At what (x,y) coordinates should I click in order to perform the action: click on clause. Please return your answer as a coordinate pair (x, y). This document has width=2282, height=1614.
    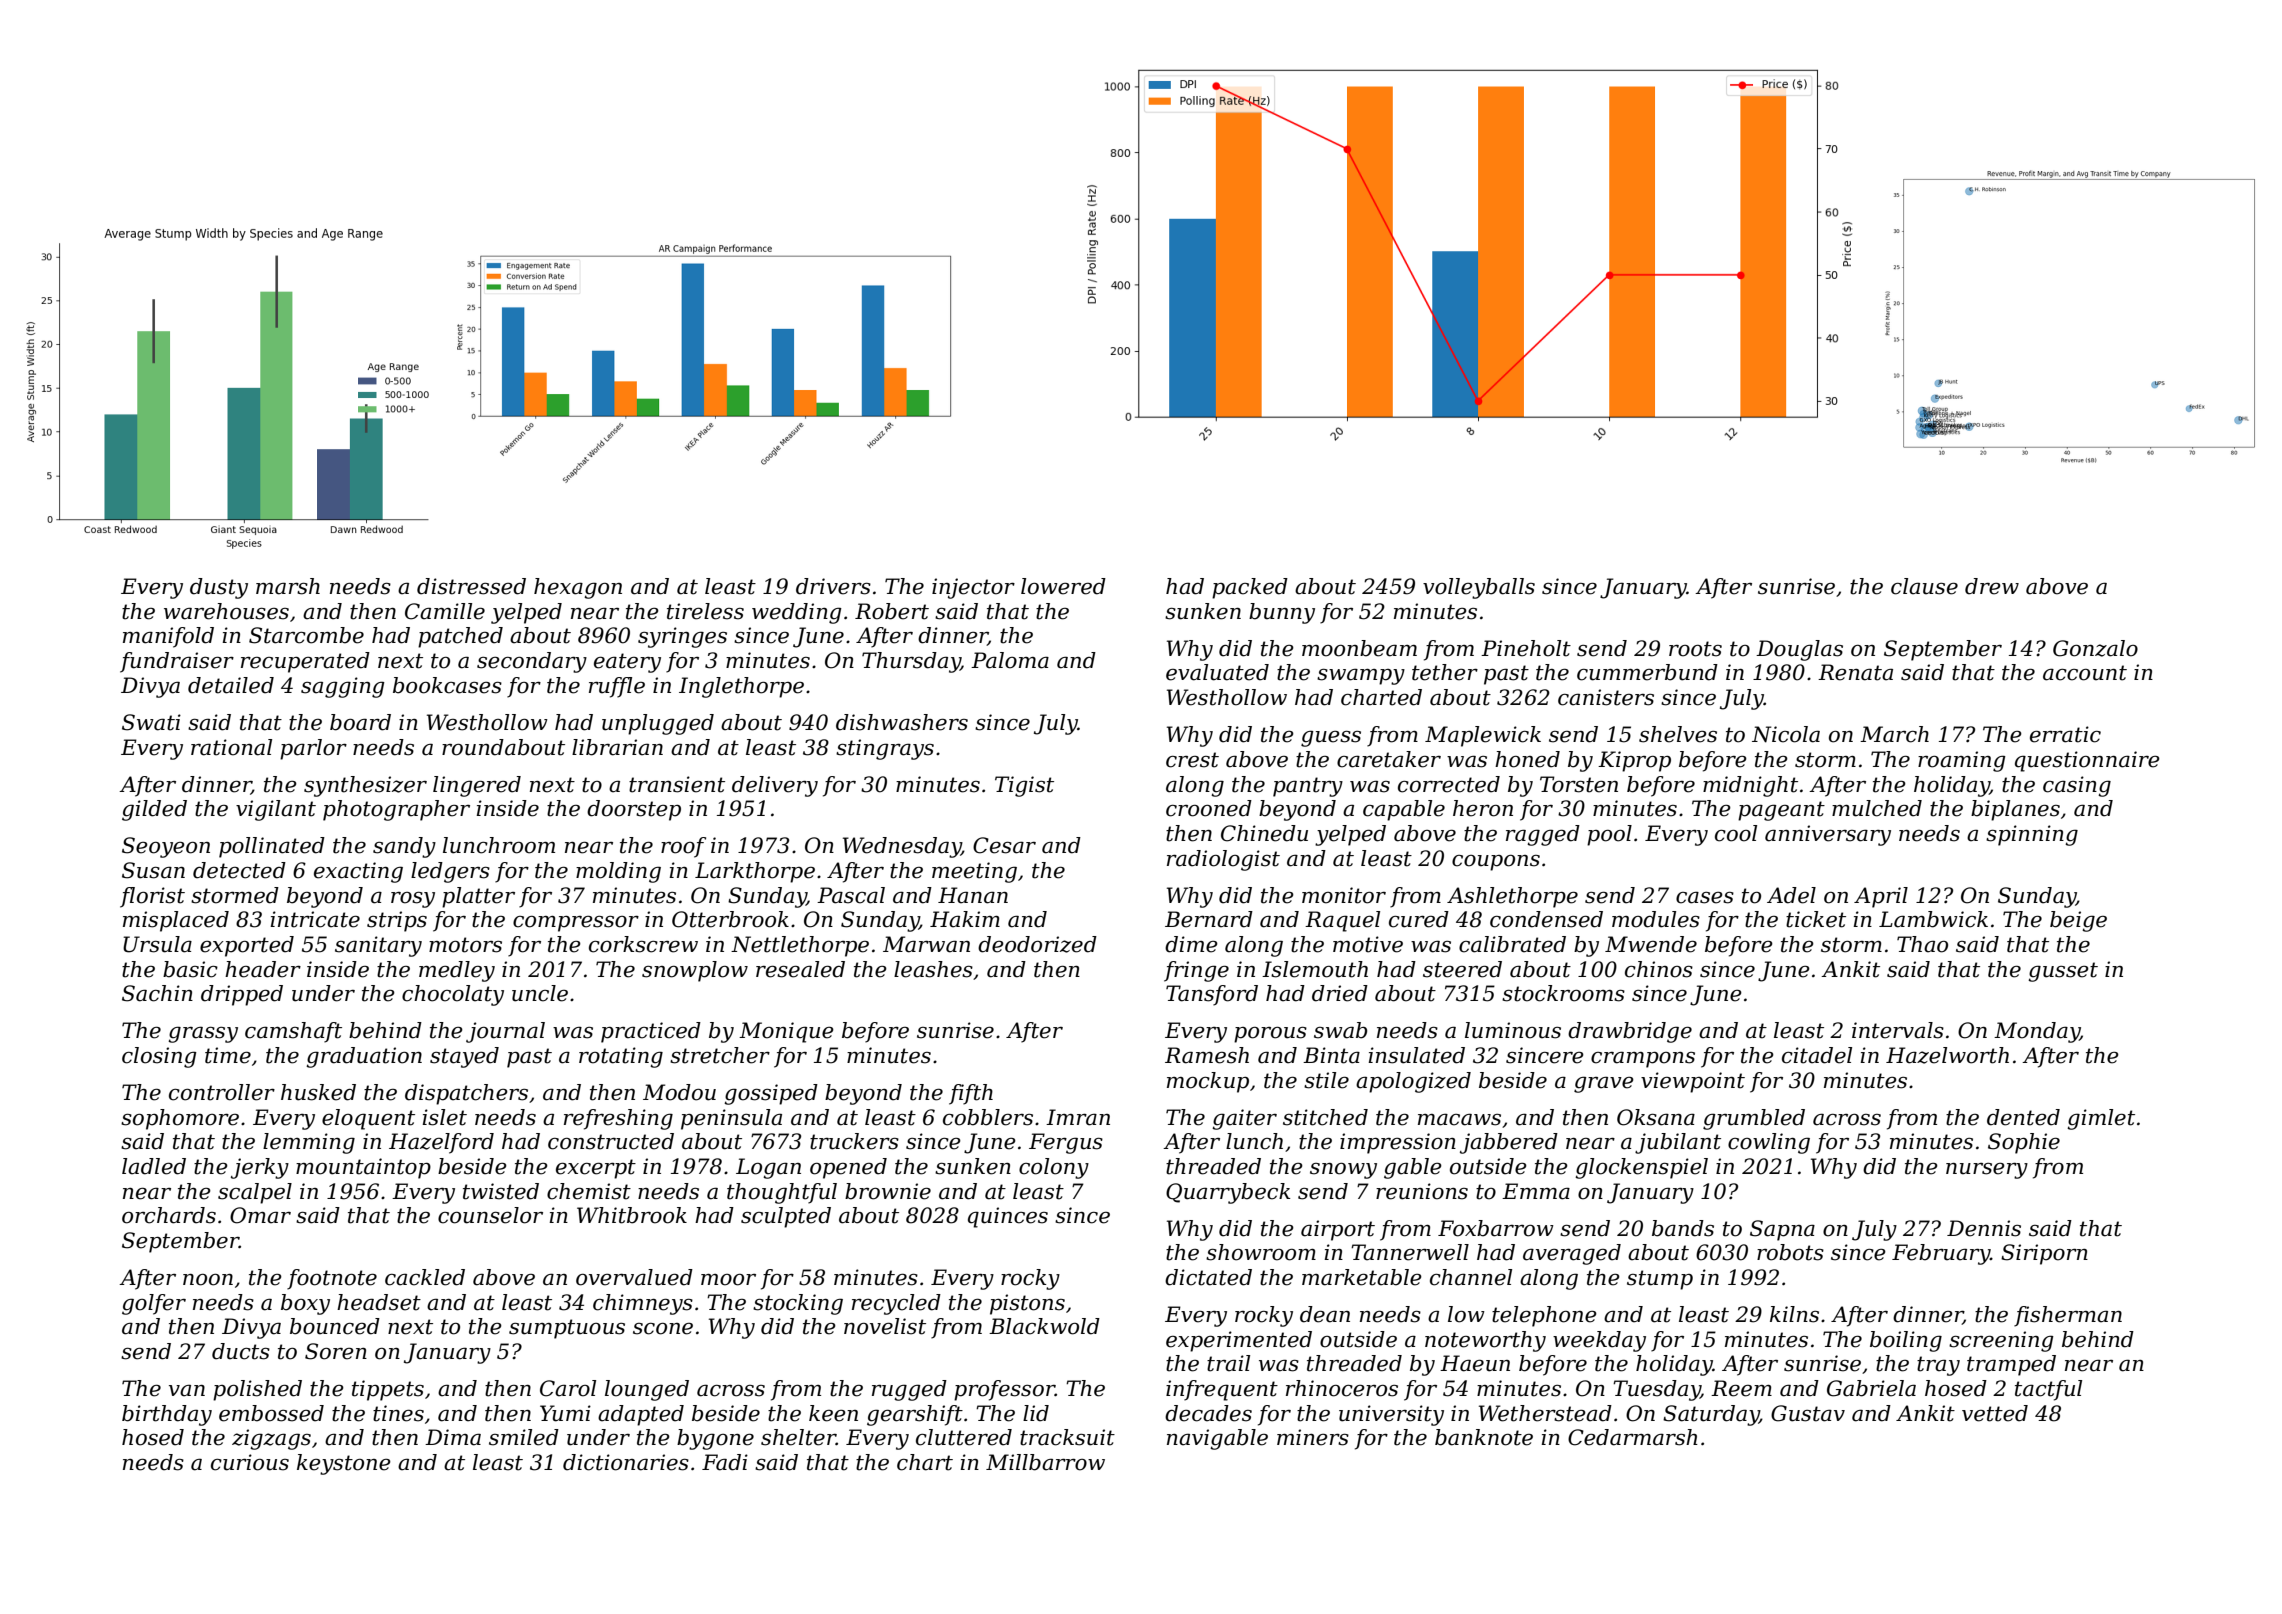
    Looking at the image, I should click on (1924, 586).
